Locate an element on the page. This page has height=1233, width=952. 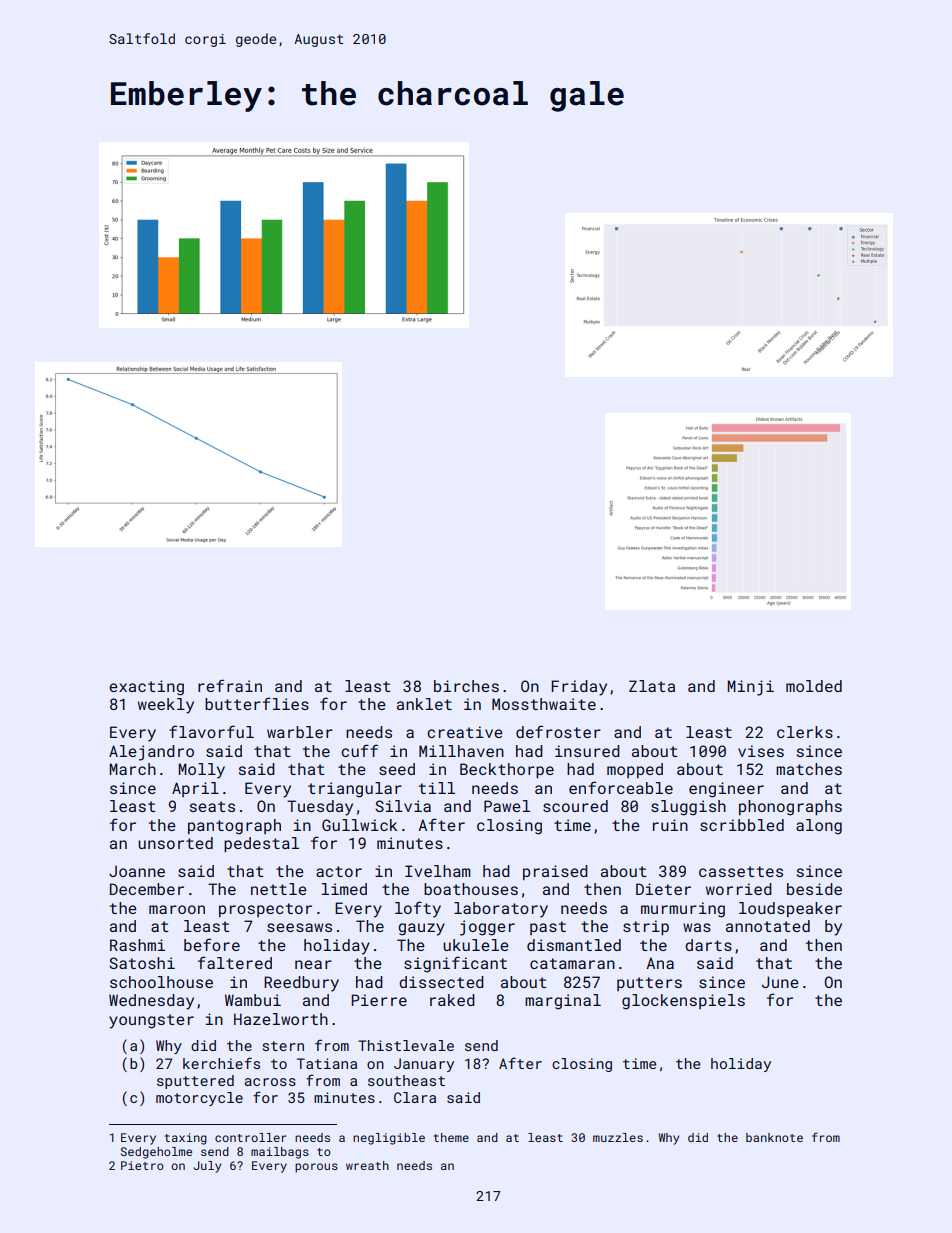
marginal is located at coordinates (563, 1002).
